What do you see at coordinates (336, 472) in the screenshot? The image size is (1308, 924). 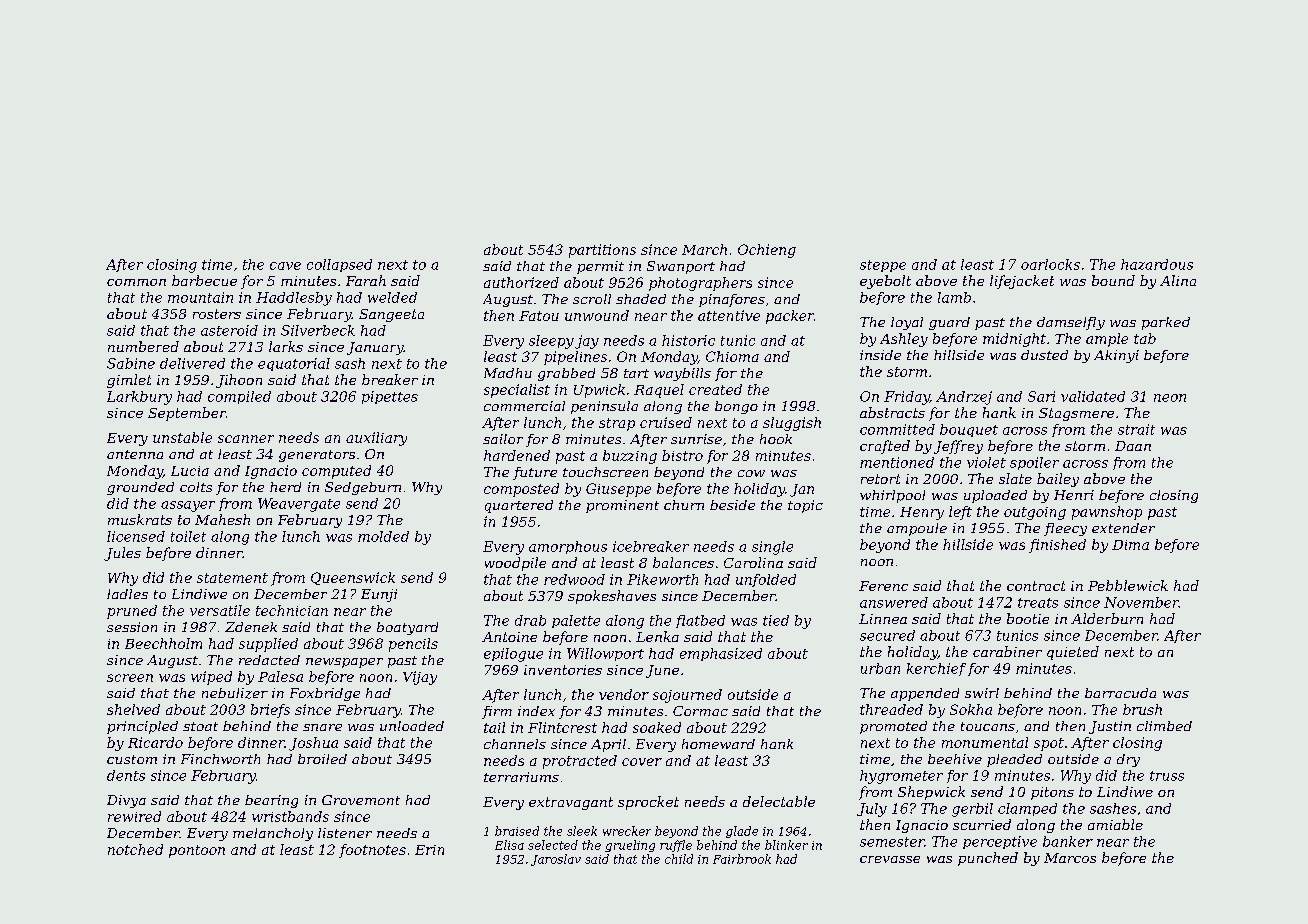 I see `computed` at bounding box center [336, 472].
